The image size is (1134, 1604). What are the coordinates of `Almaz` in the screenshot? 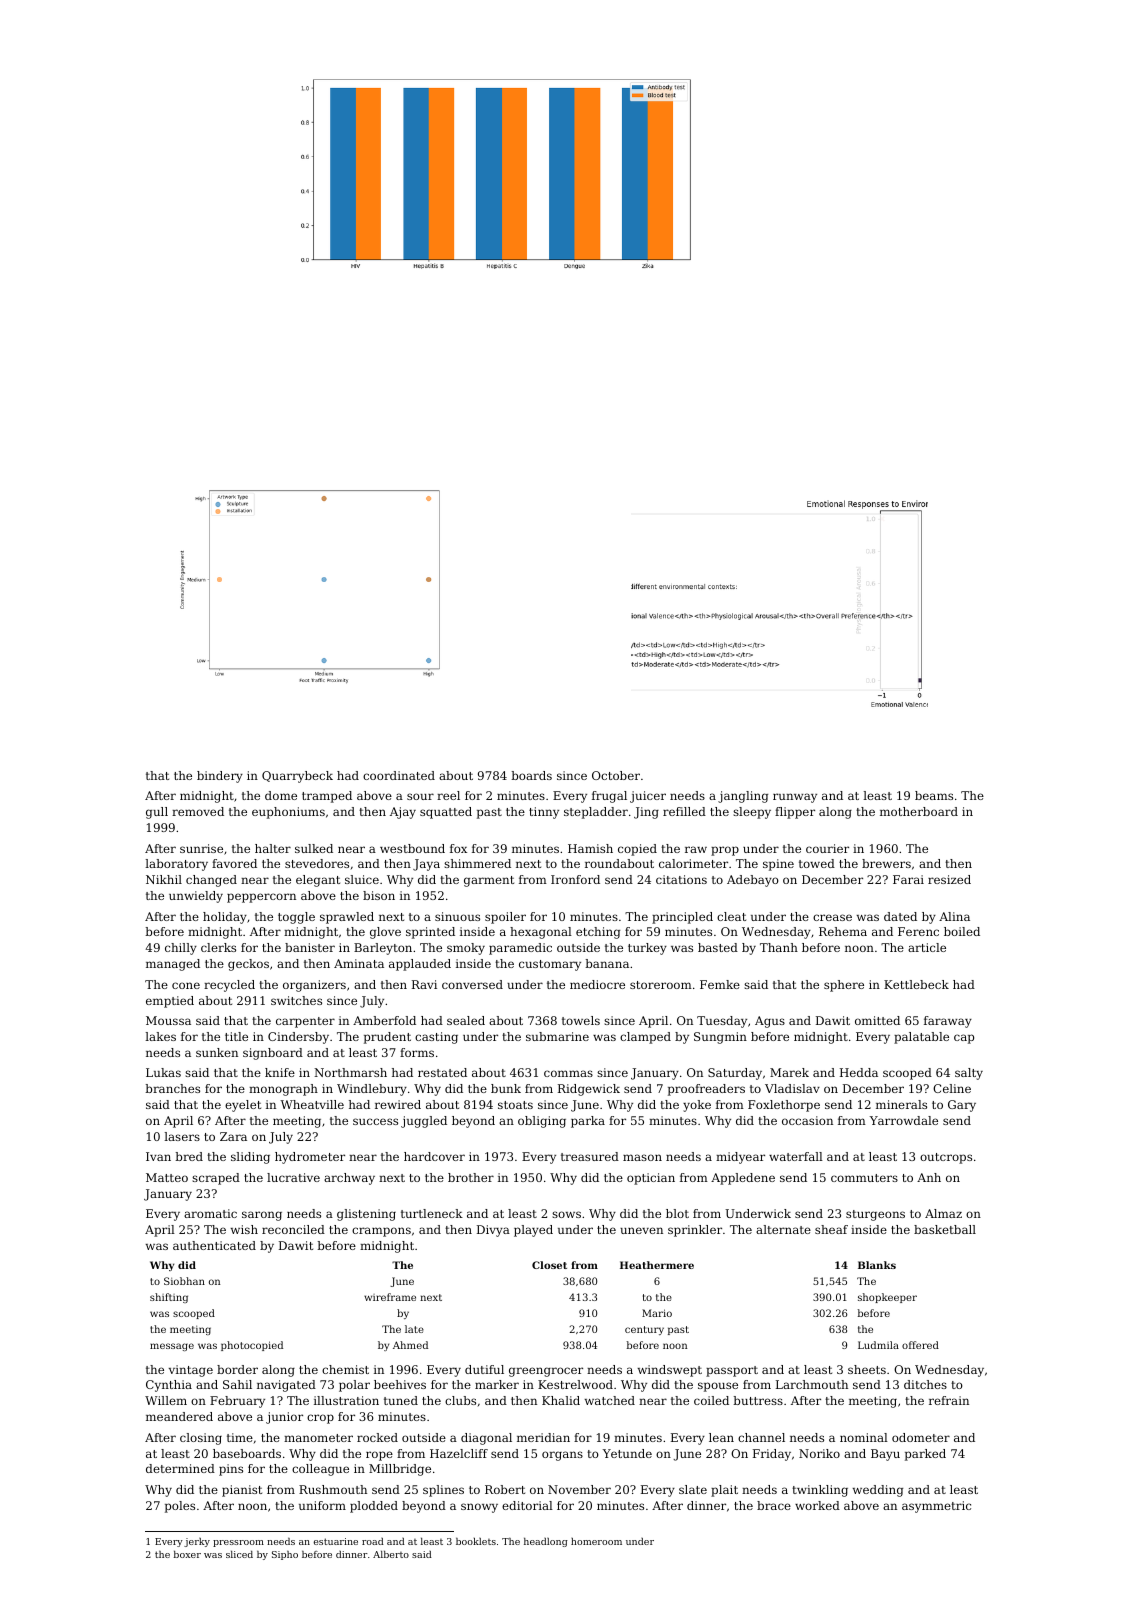 It's located at (943, 1213).
